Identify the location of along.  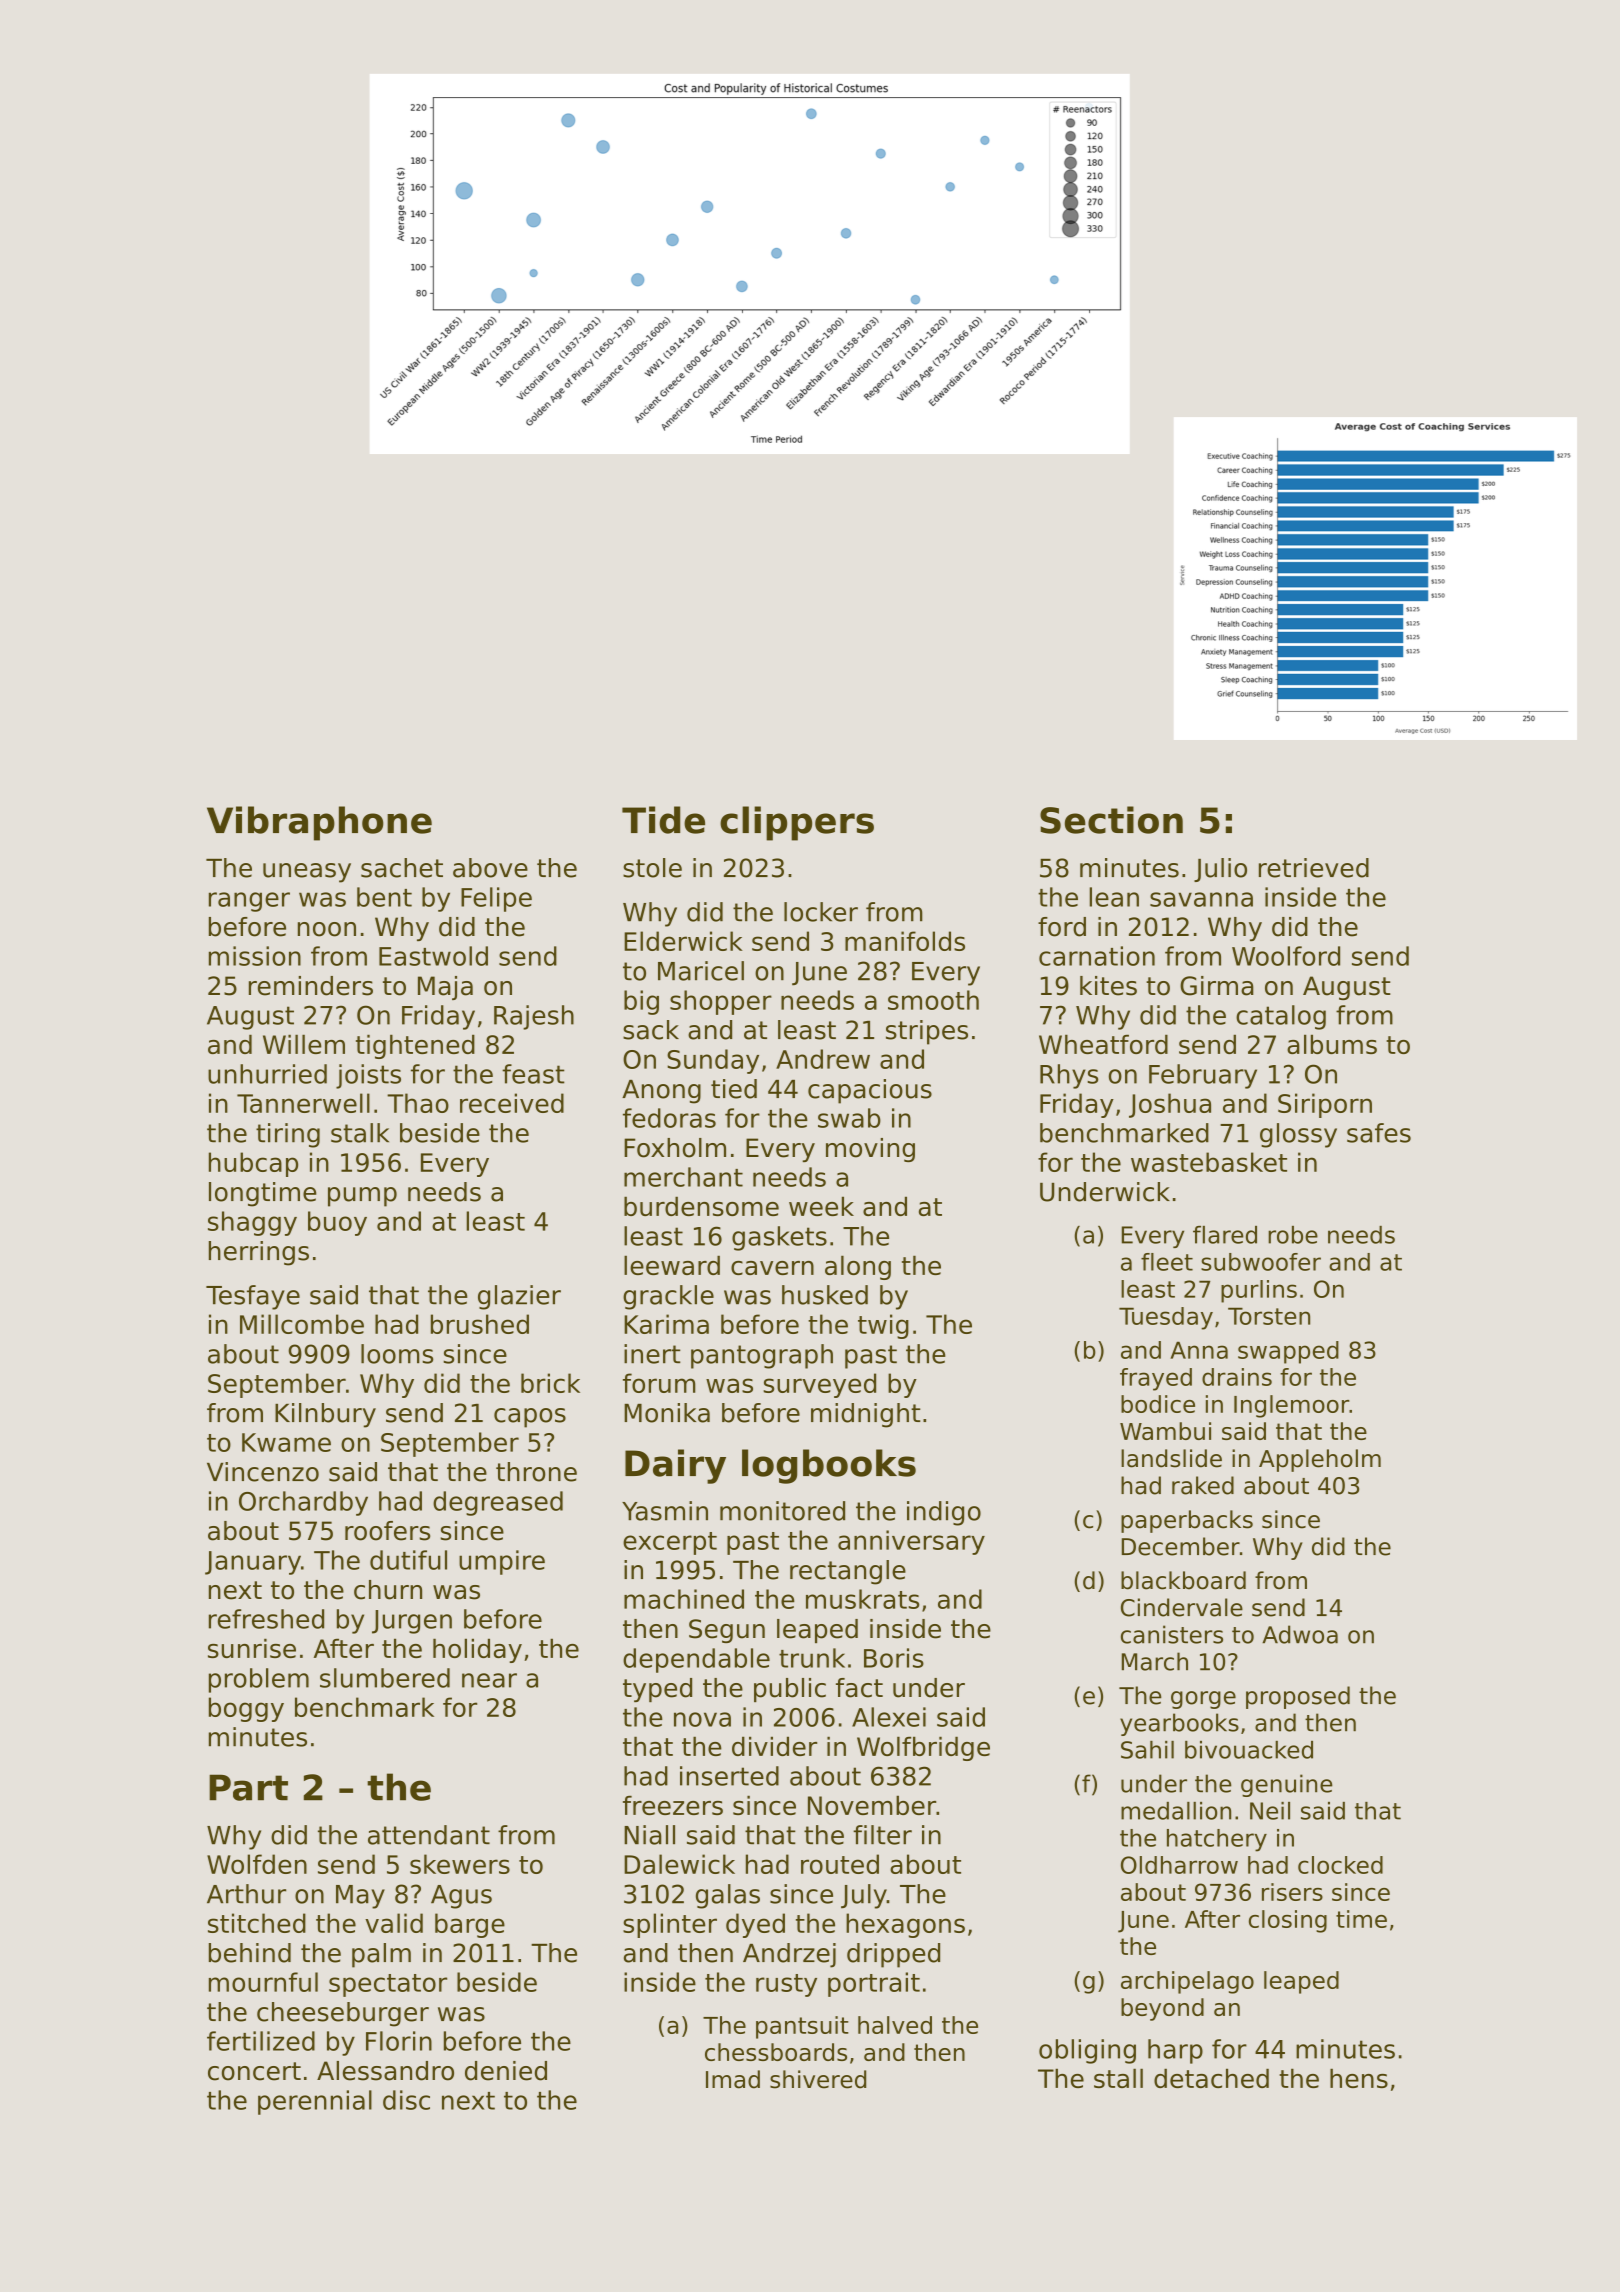
(858, 1267).
